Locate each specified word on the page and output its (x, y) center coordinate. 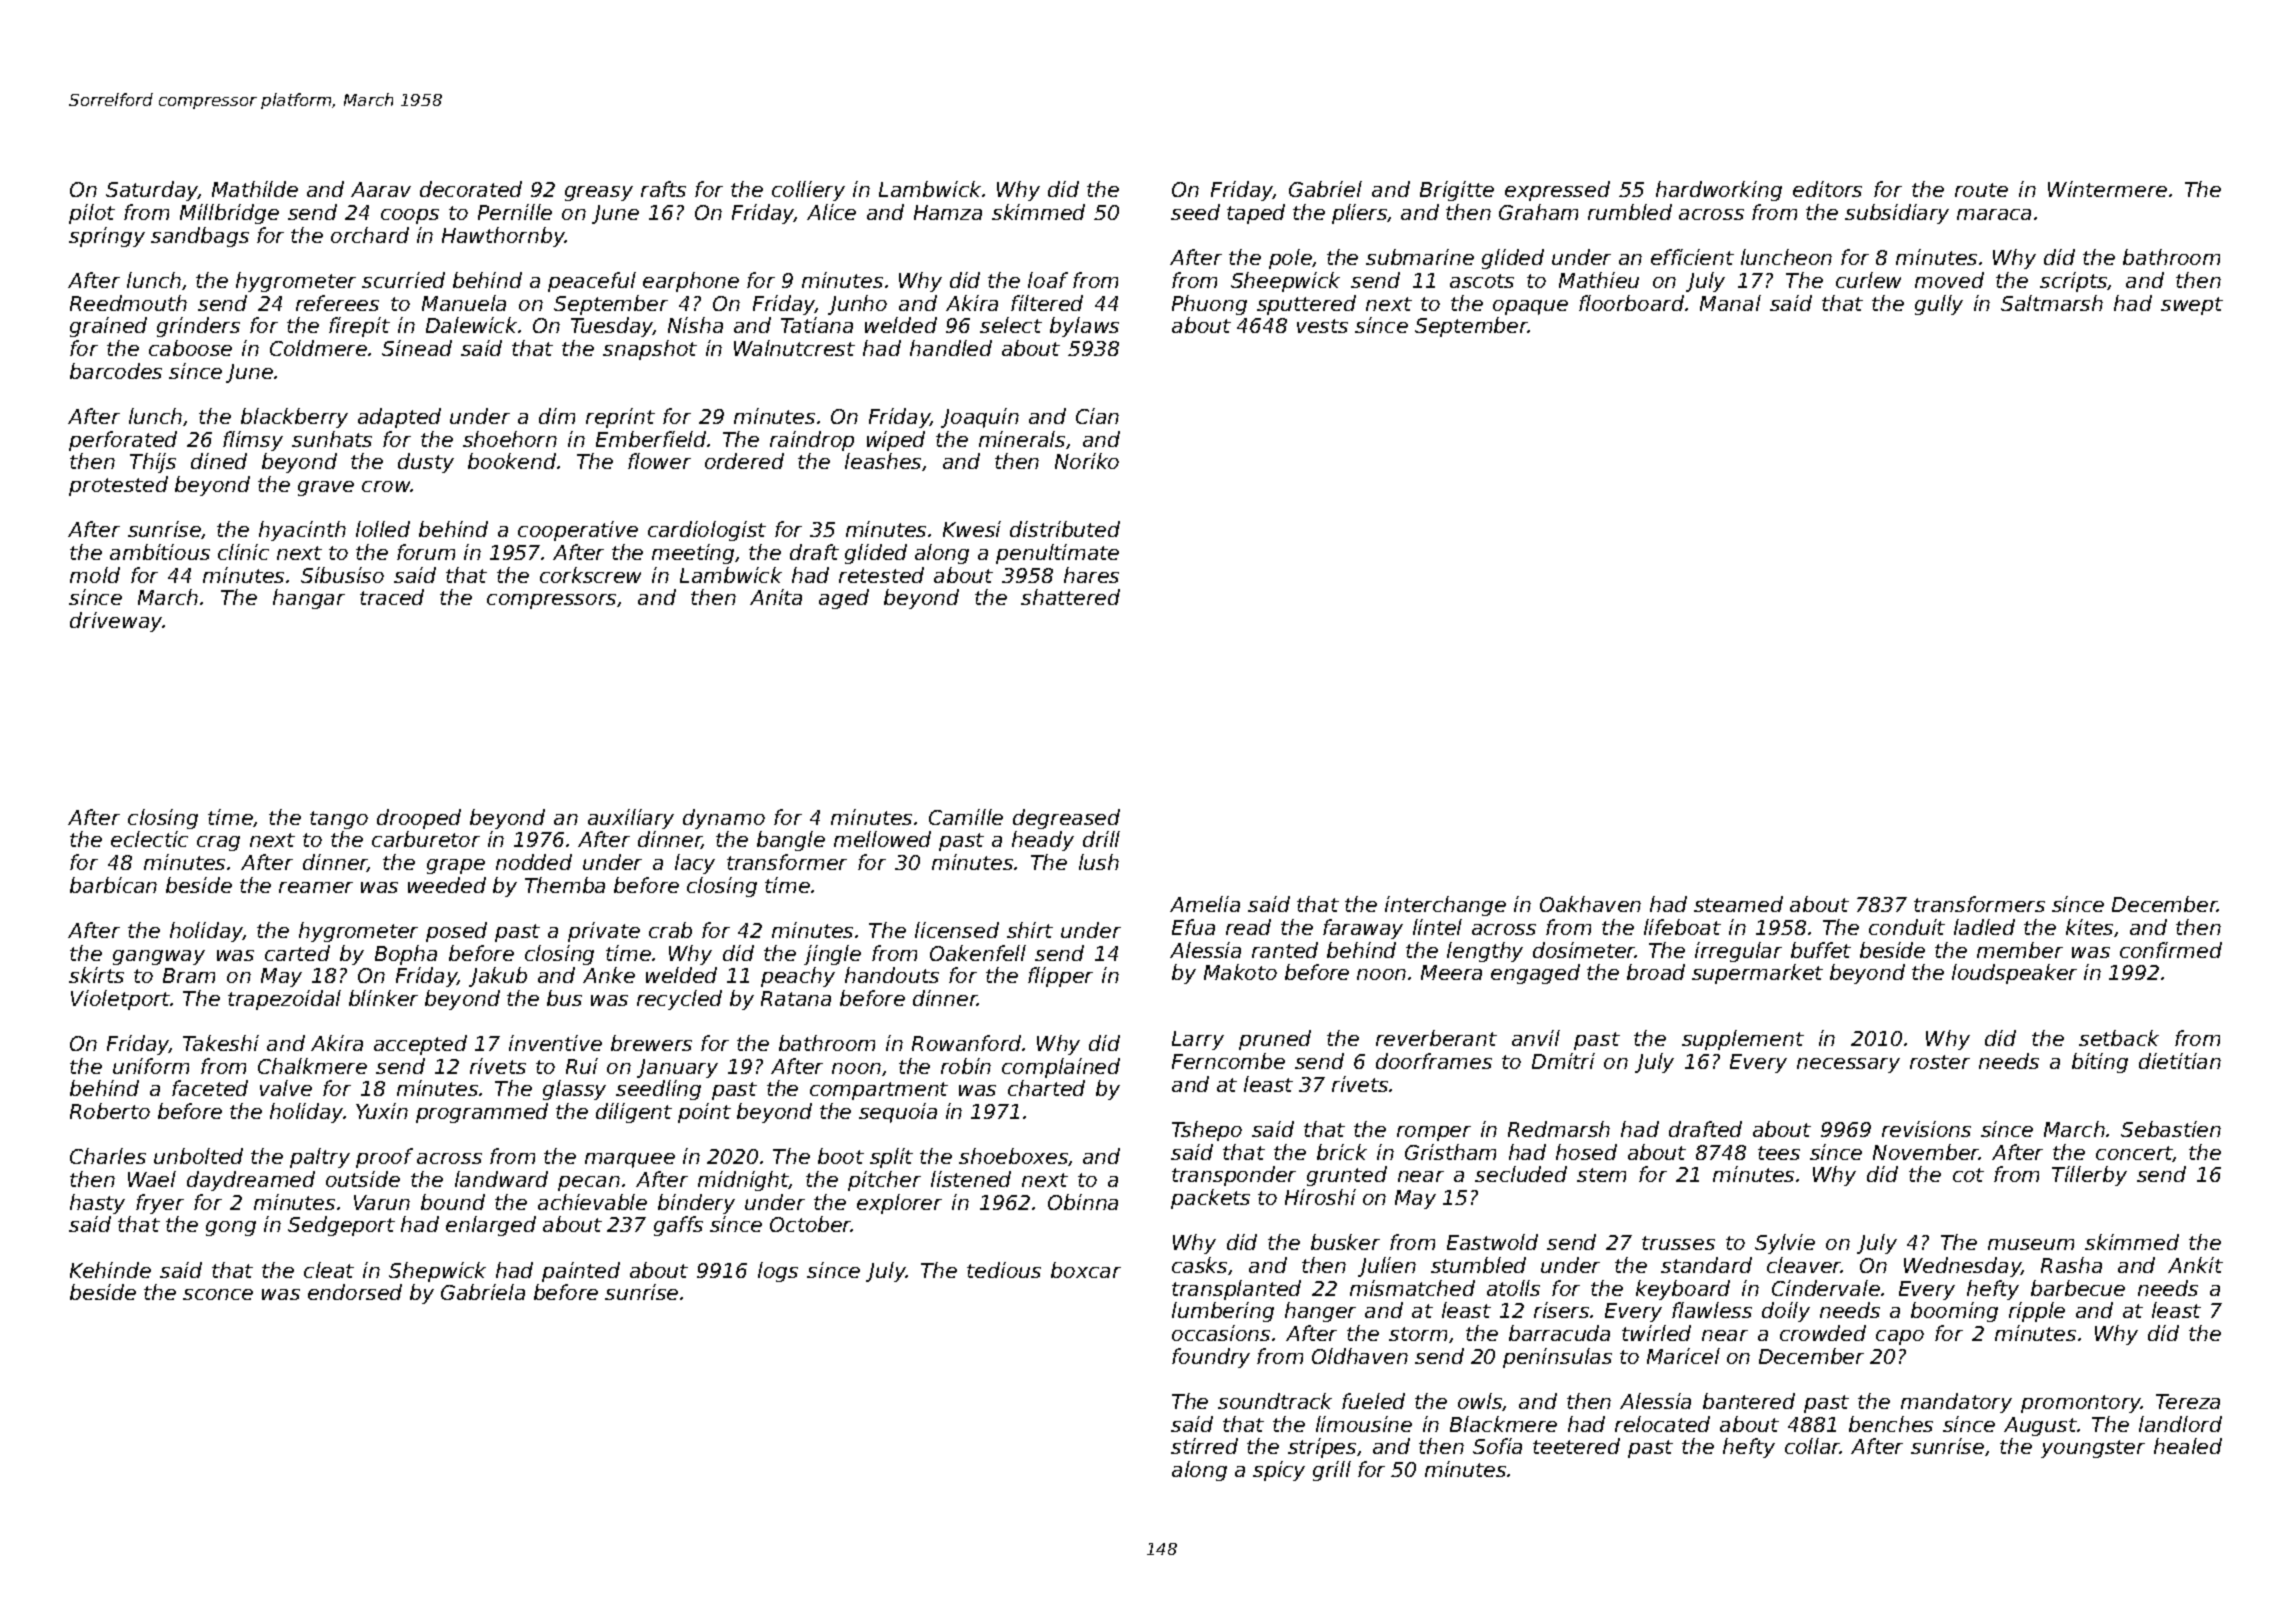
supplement (1743, 1040)
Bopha (406, 955)
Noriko (1087, 461)
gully (1939, 305)
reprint (620, 418)
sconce (218, 1294)
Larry (1198, 1040)
